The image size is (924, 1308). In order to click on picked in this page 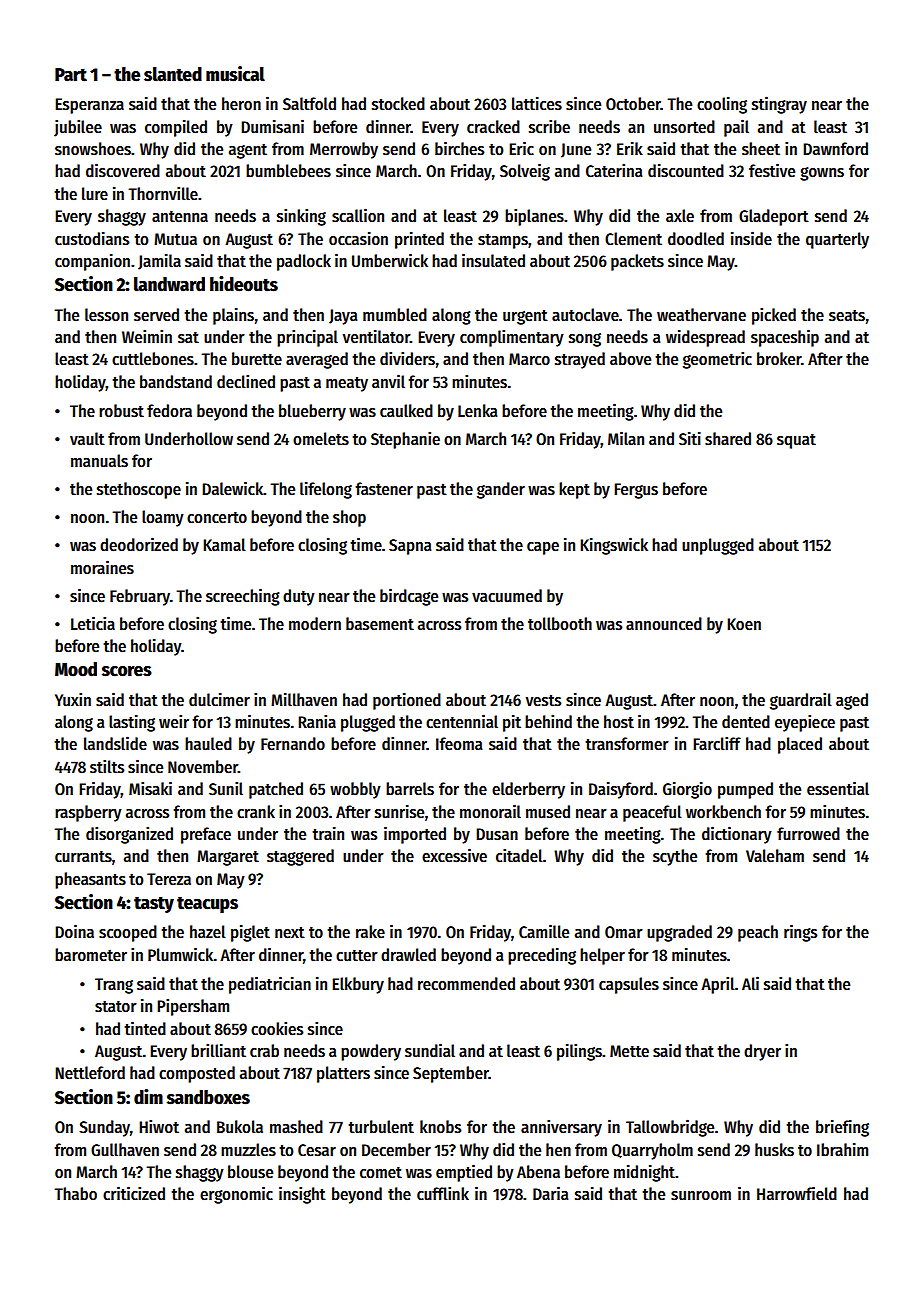, I will do `click(774, 316)`.
